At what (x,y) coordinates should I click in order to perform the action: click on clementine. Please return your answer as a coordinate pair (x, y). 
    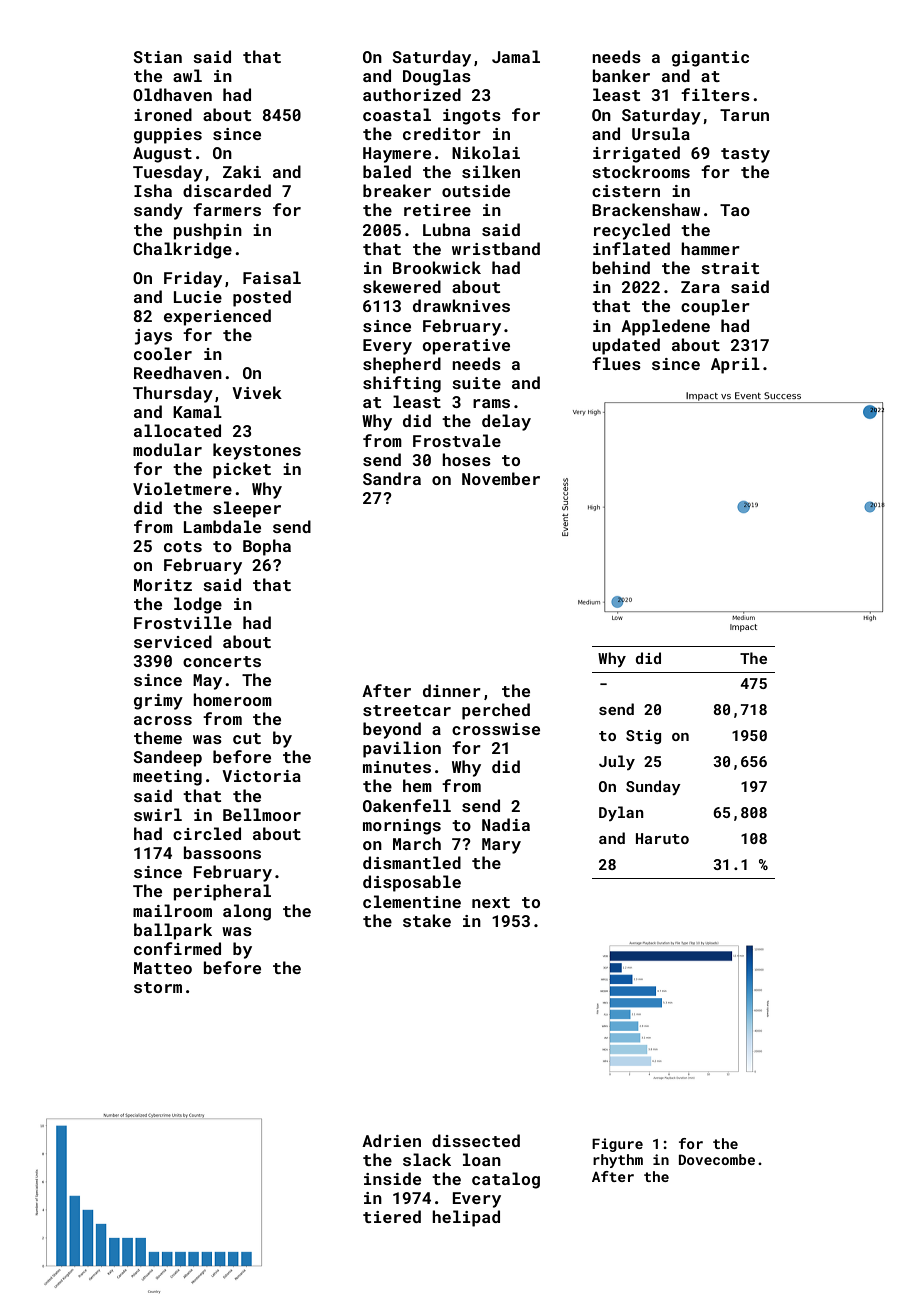
    Looking at the image, I should click on (412, 901).
